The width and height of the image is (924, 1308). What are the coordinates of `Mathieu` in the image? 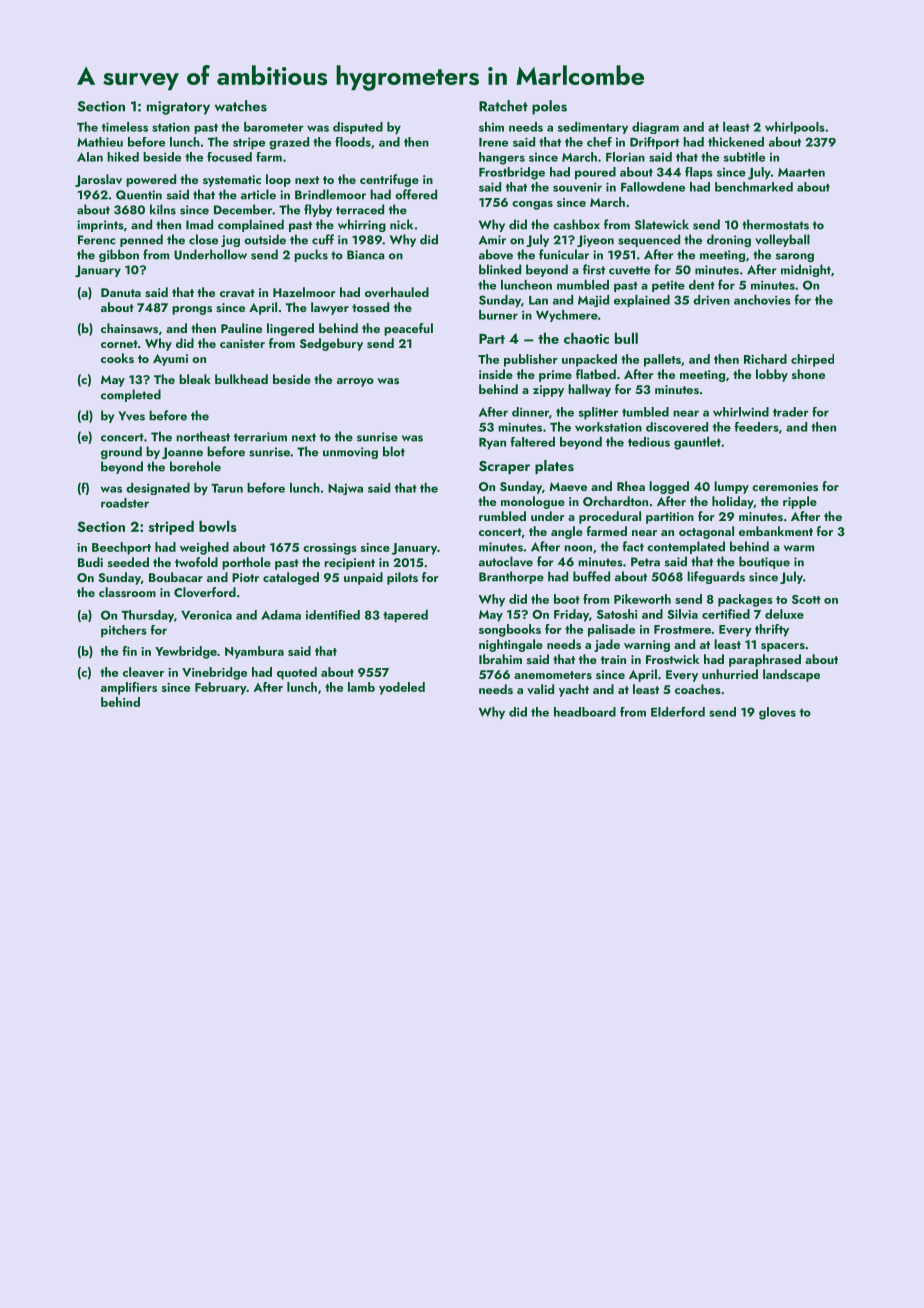 It's located at (100, 142).
